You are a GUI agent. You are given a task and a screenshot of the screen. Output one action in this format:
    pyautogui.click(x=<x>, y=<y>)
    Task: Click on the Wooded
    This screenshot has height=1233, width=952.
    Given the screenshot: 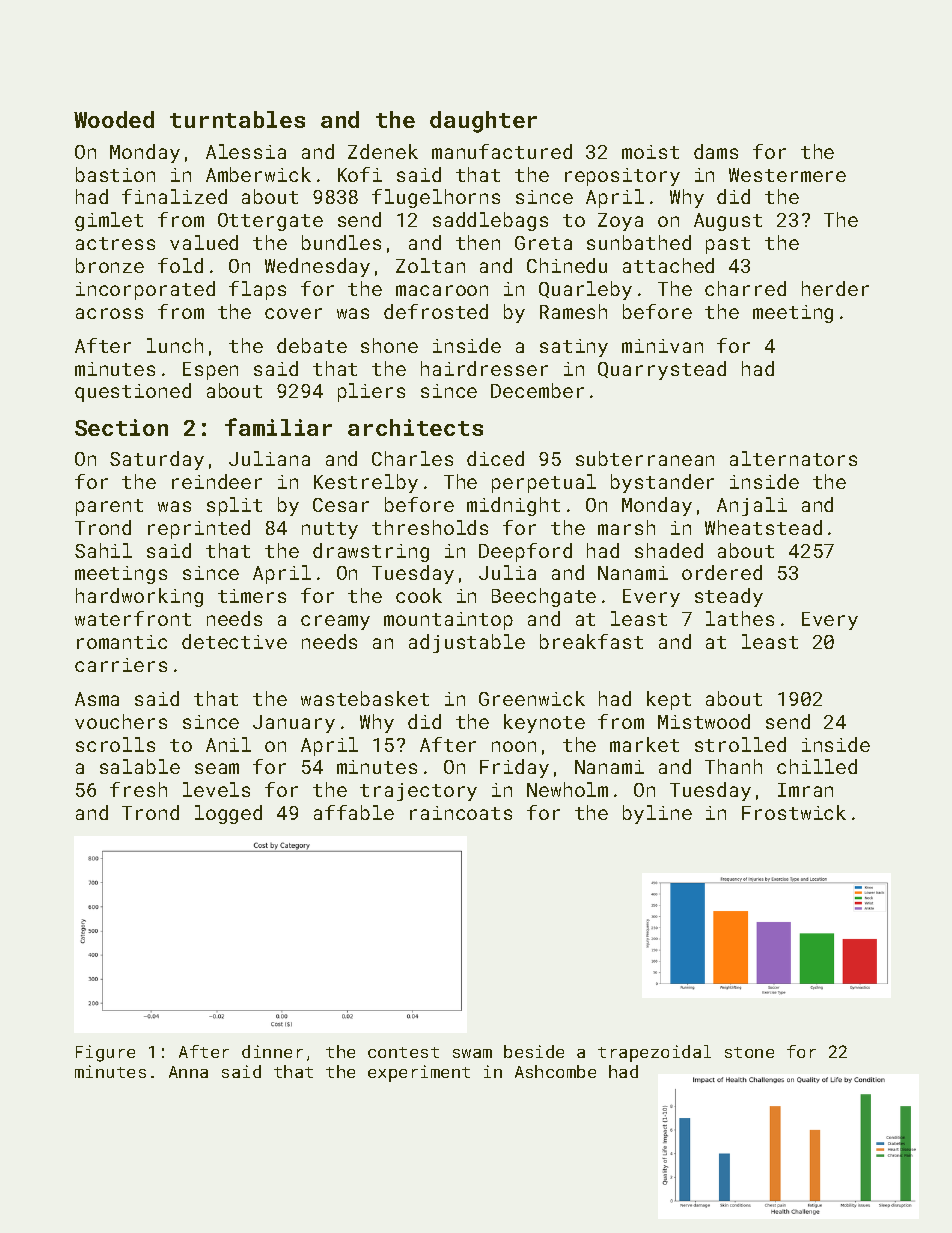 What is the action you would take?
    pyautogui.click(x=114, y=119)
